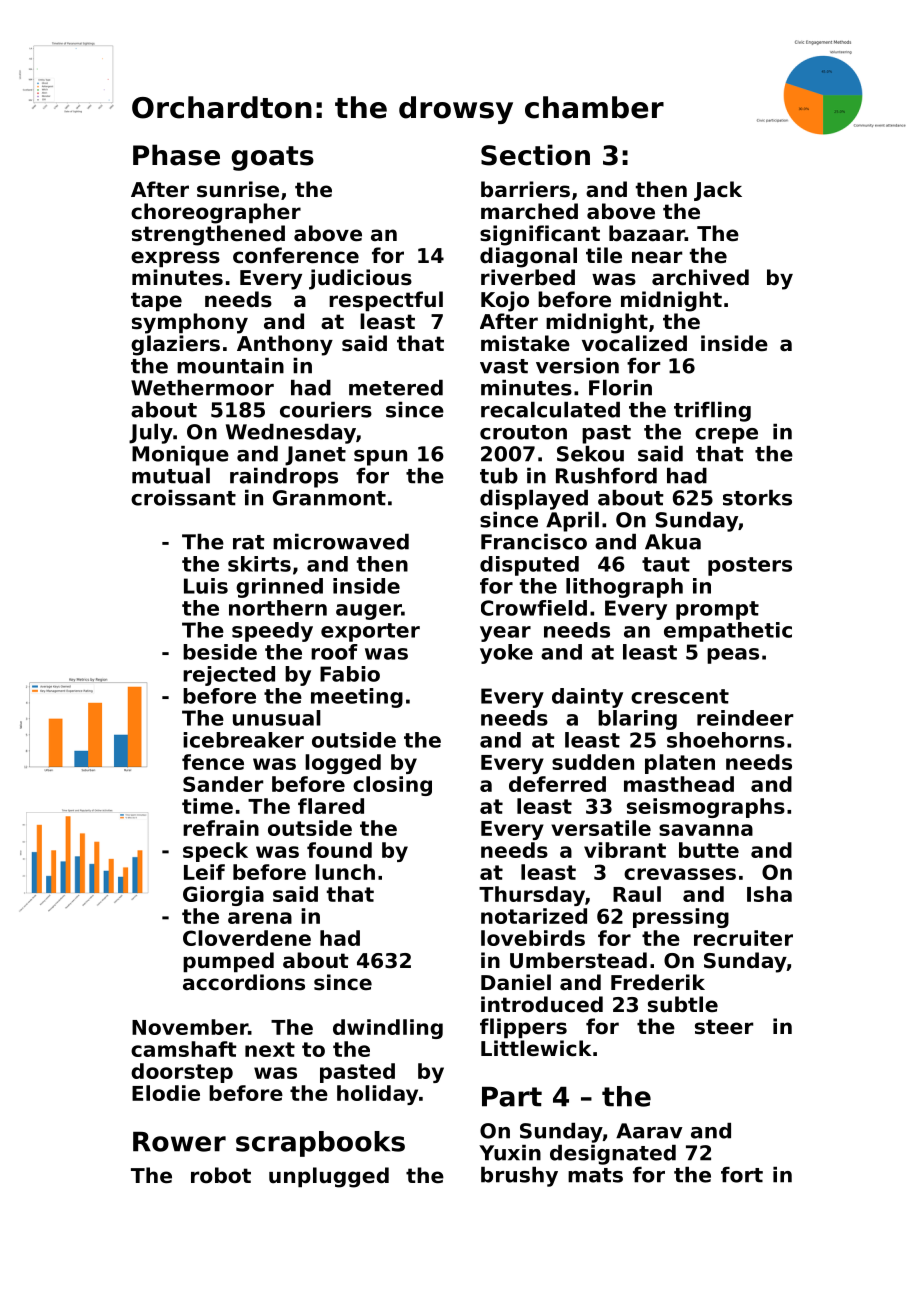 Image resolution: width=924 pixels, height=1314 pixels. Describe the element at coordinates (176, 155) in the screenshot. I see `Phase` at that location.
